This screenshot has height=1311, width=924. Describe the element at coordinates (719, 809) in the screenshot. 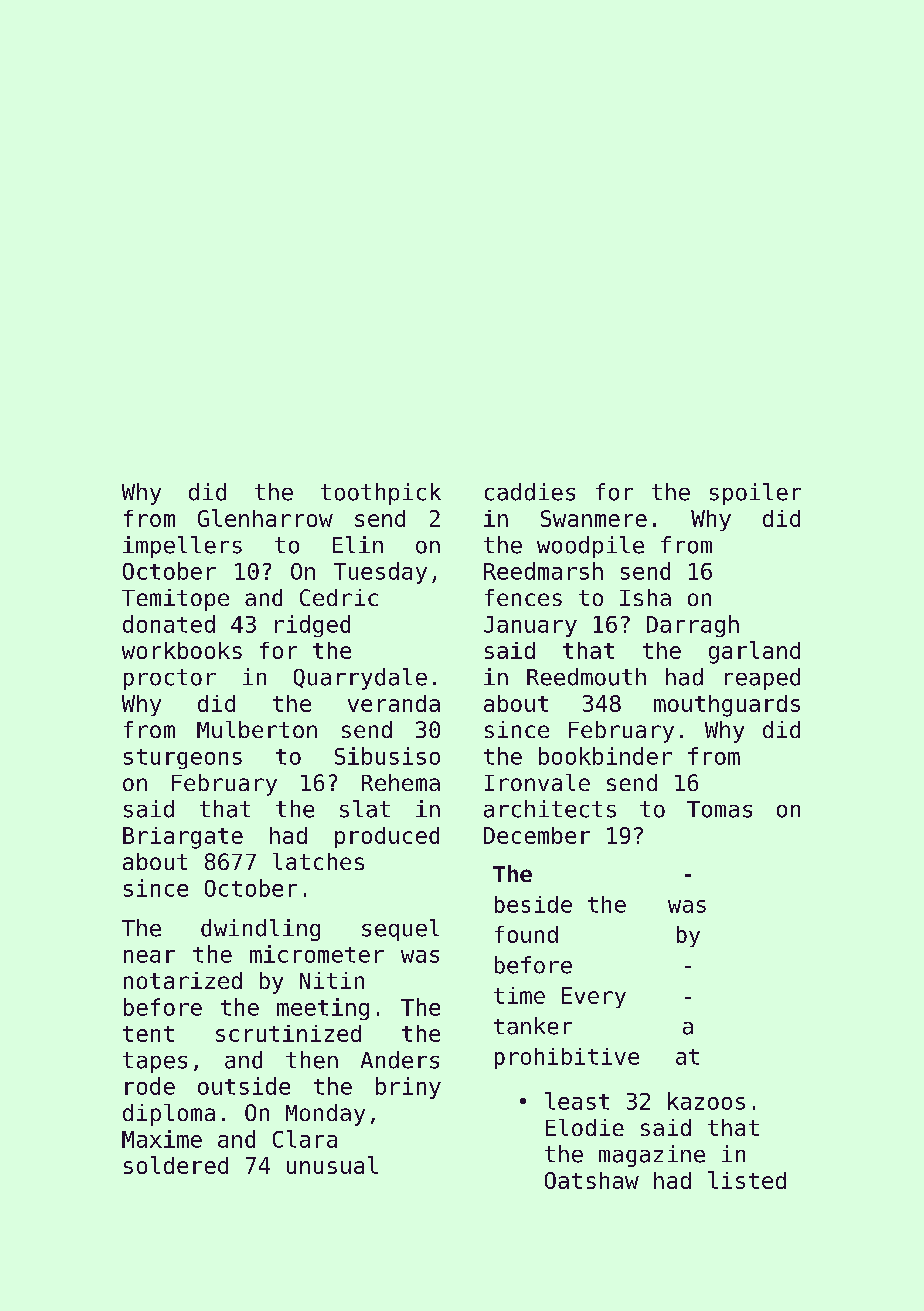

I see `Tomas` at that location.
